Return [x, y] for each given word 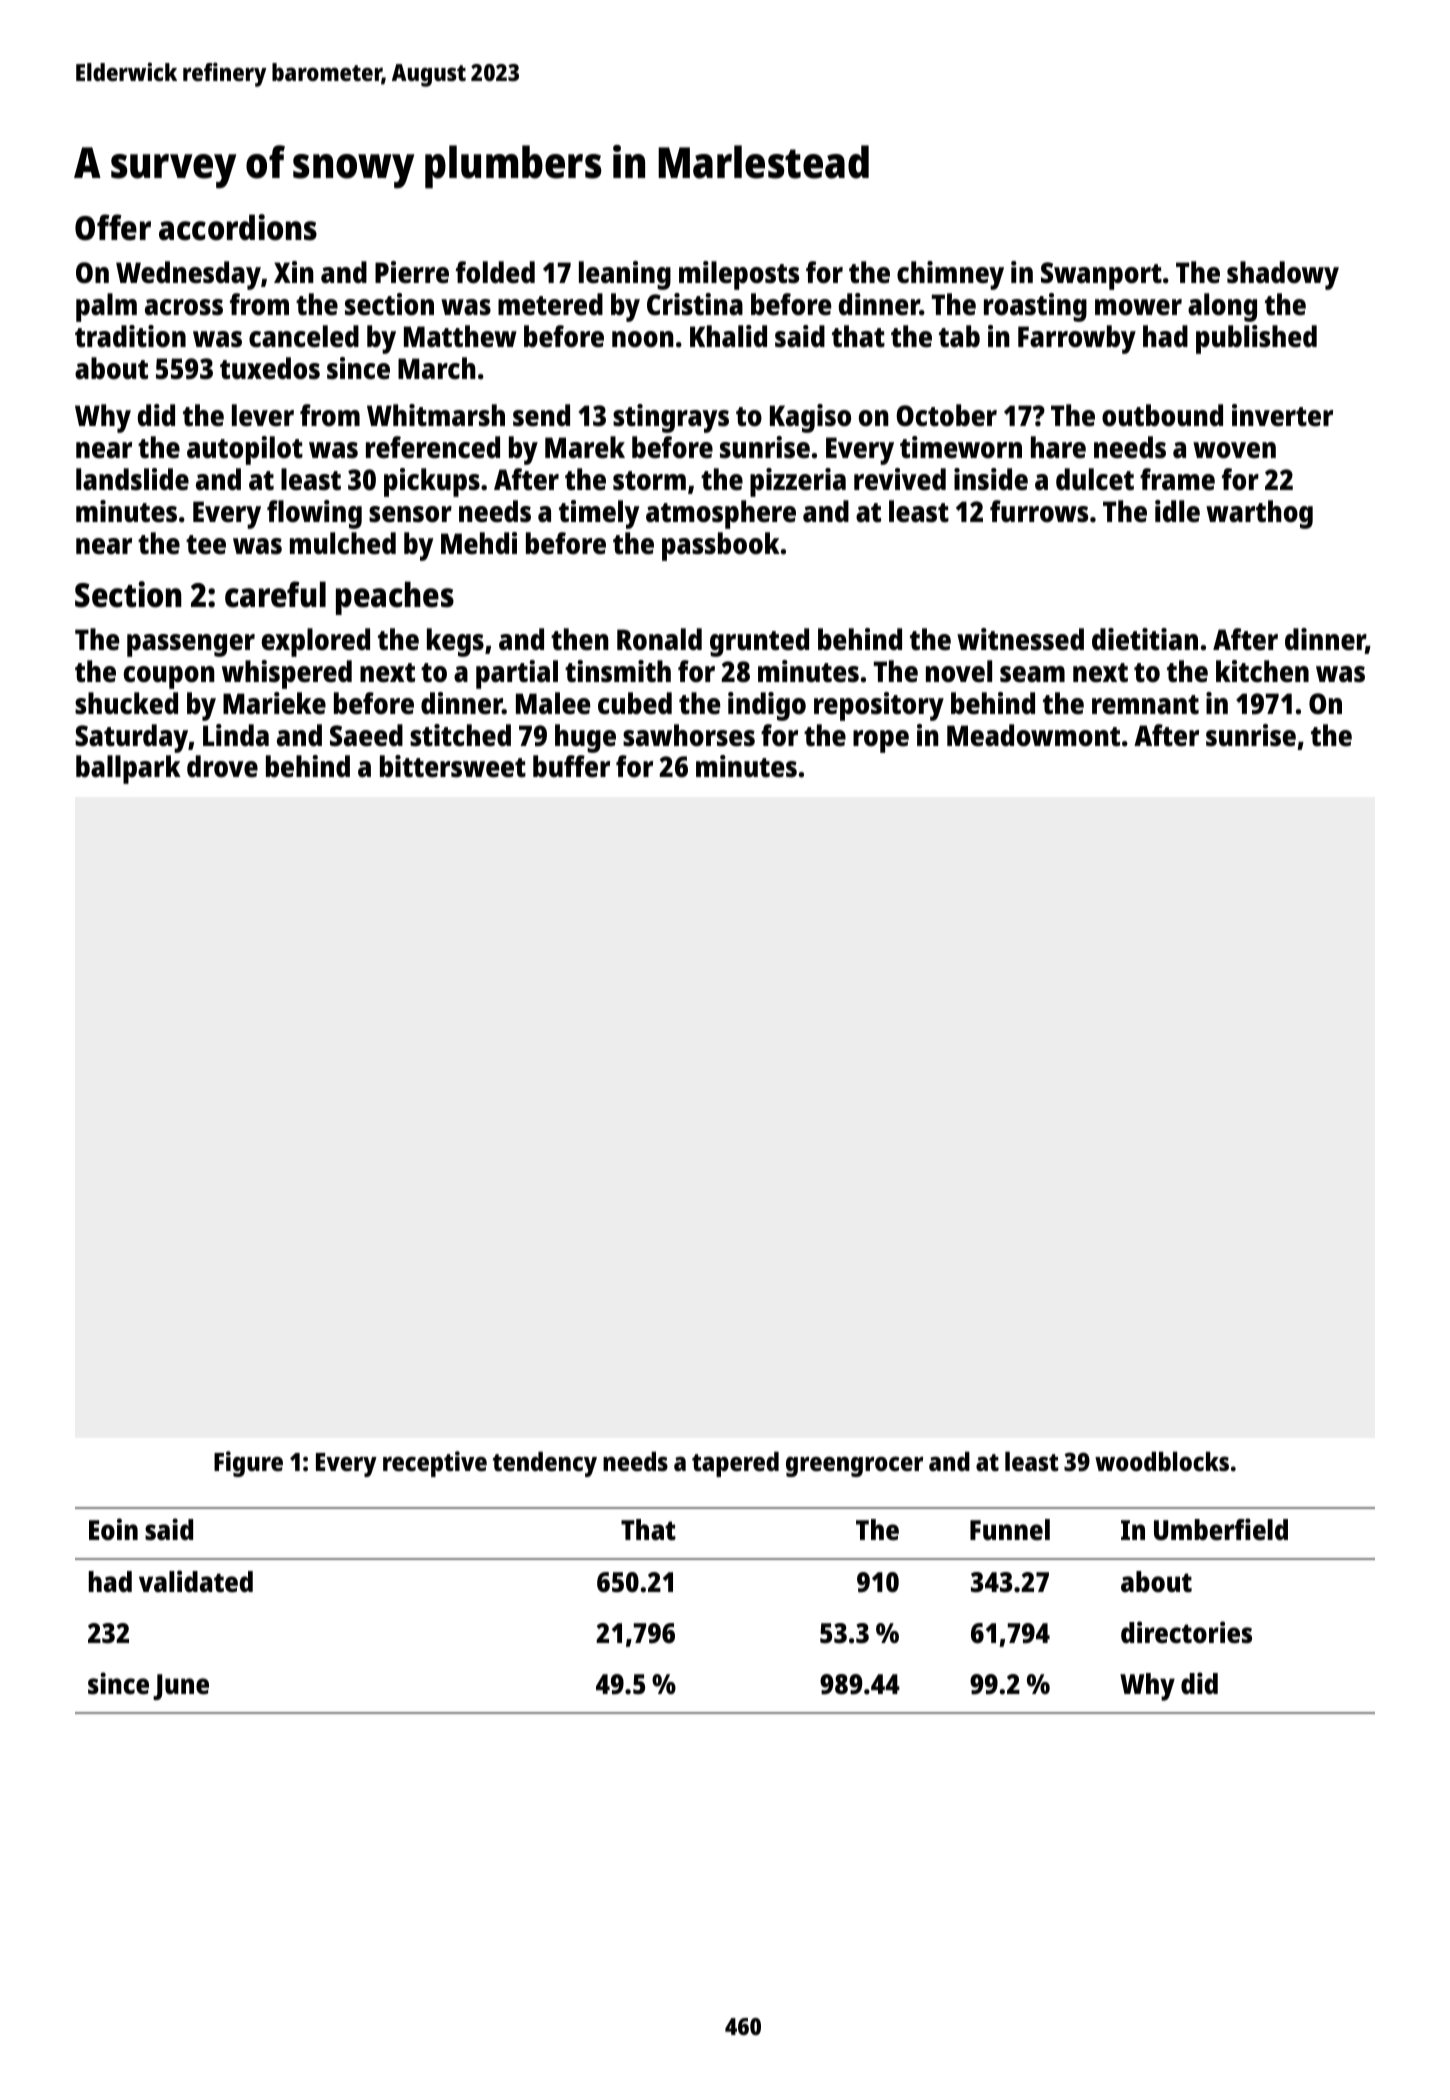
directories [1186, 1632]
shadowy [1283, 275]
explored [316, 642]
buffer [571, 766]
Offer [113, 227]
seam [1032, 674]
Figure [248, 1464]
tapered [735, 1464]
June [181, 1687]
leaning [625, 275]
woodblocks [1162, 1461]
